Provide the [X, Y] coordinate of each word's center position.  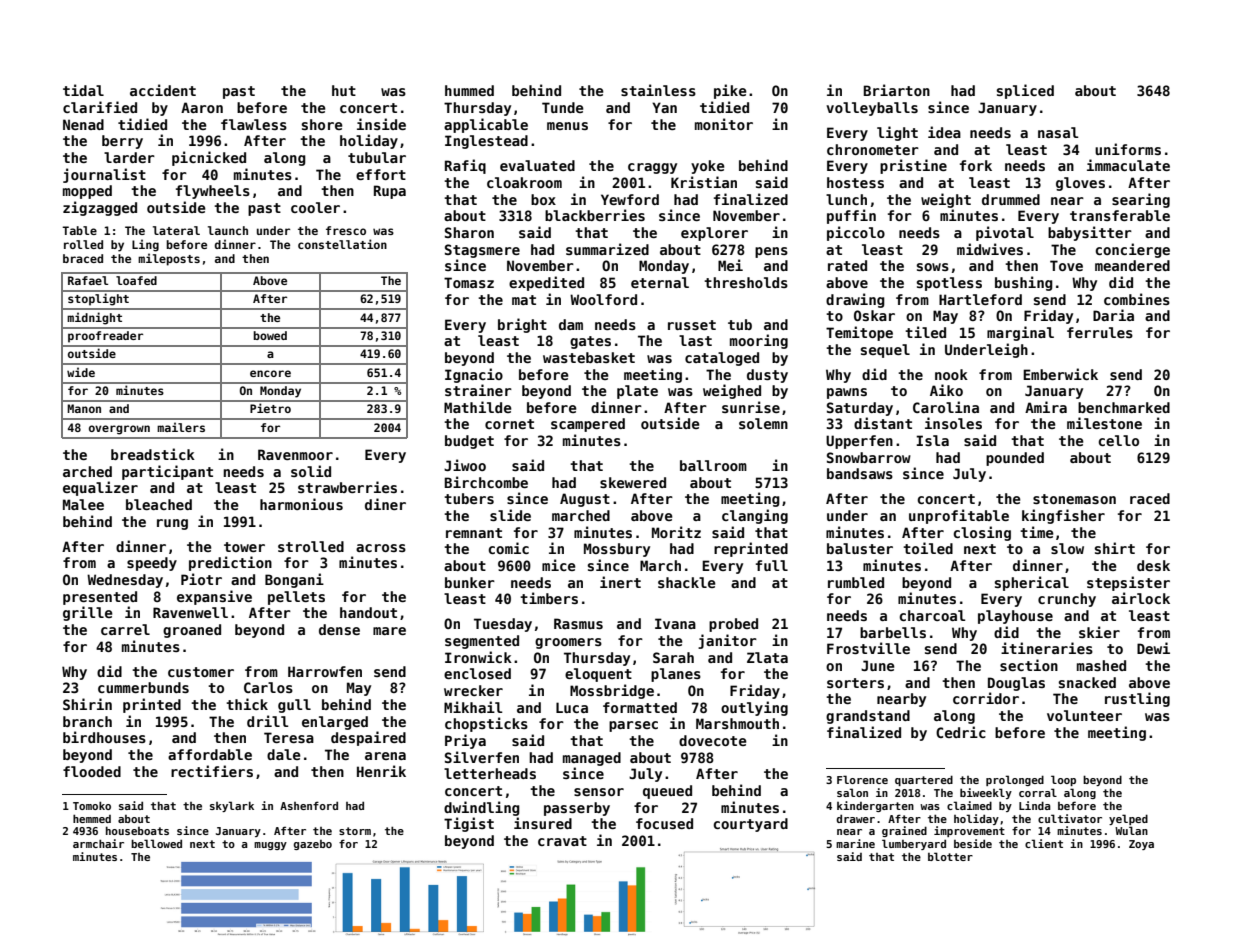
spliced [1025, 91]
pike [730, 91]
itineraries [1047, 648]
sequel [885, 351]
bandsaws [860, 473]
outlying [754, 708]
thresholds [746, 282]
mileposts [169, 259]
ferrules [1100, 332]
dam [571, 324]
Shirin [87, 704]
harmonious [301, 504]
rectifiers [212, 771]
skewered [633, 482]
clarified [100, 107]
